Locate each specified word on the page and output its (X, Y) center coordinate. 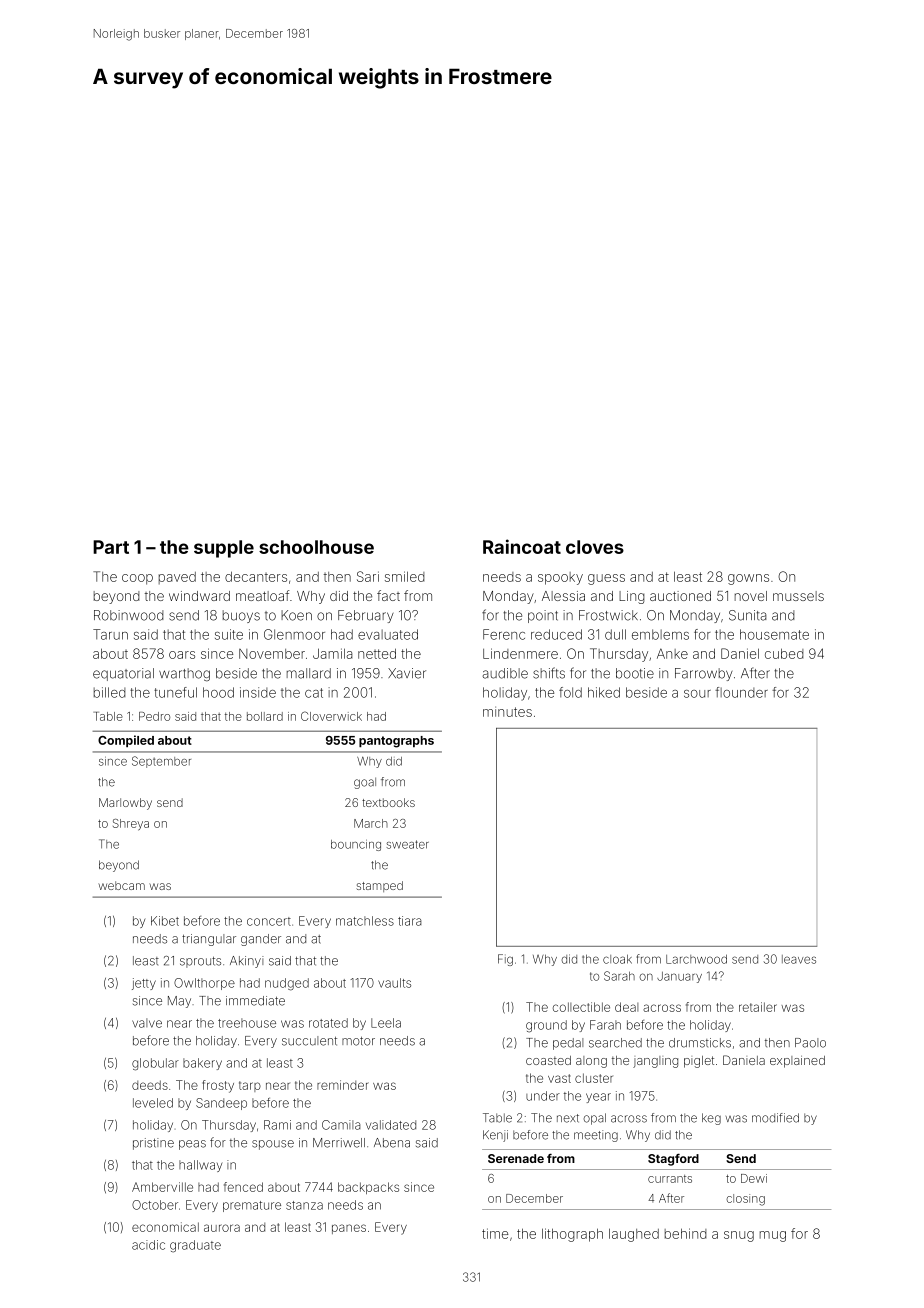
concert (269, 921)
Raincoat (522, 546)
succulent (309, 1041)
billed (110, 692)
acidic (148, 1245)
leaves (799, 959)
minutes (507, 712)
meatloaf (262, 595)
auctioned (680, 596)
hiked (604, 692)
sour (697, 694)
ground (546, 1026)
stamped (379, 886)
